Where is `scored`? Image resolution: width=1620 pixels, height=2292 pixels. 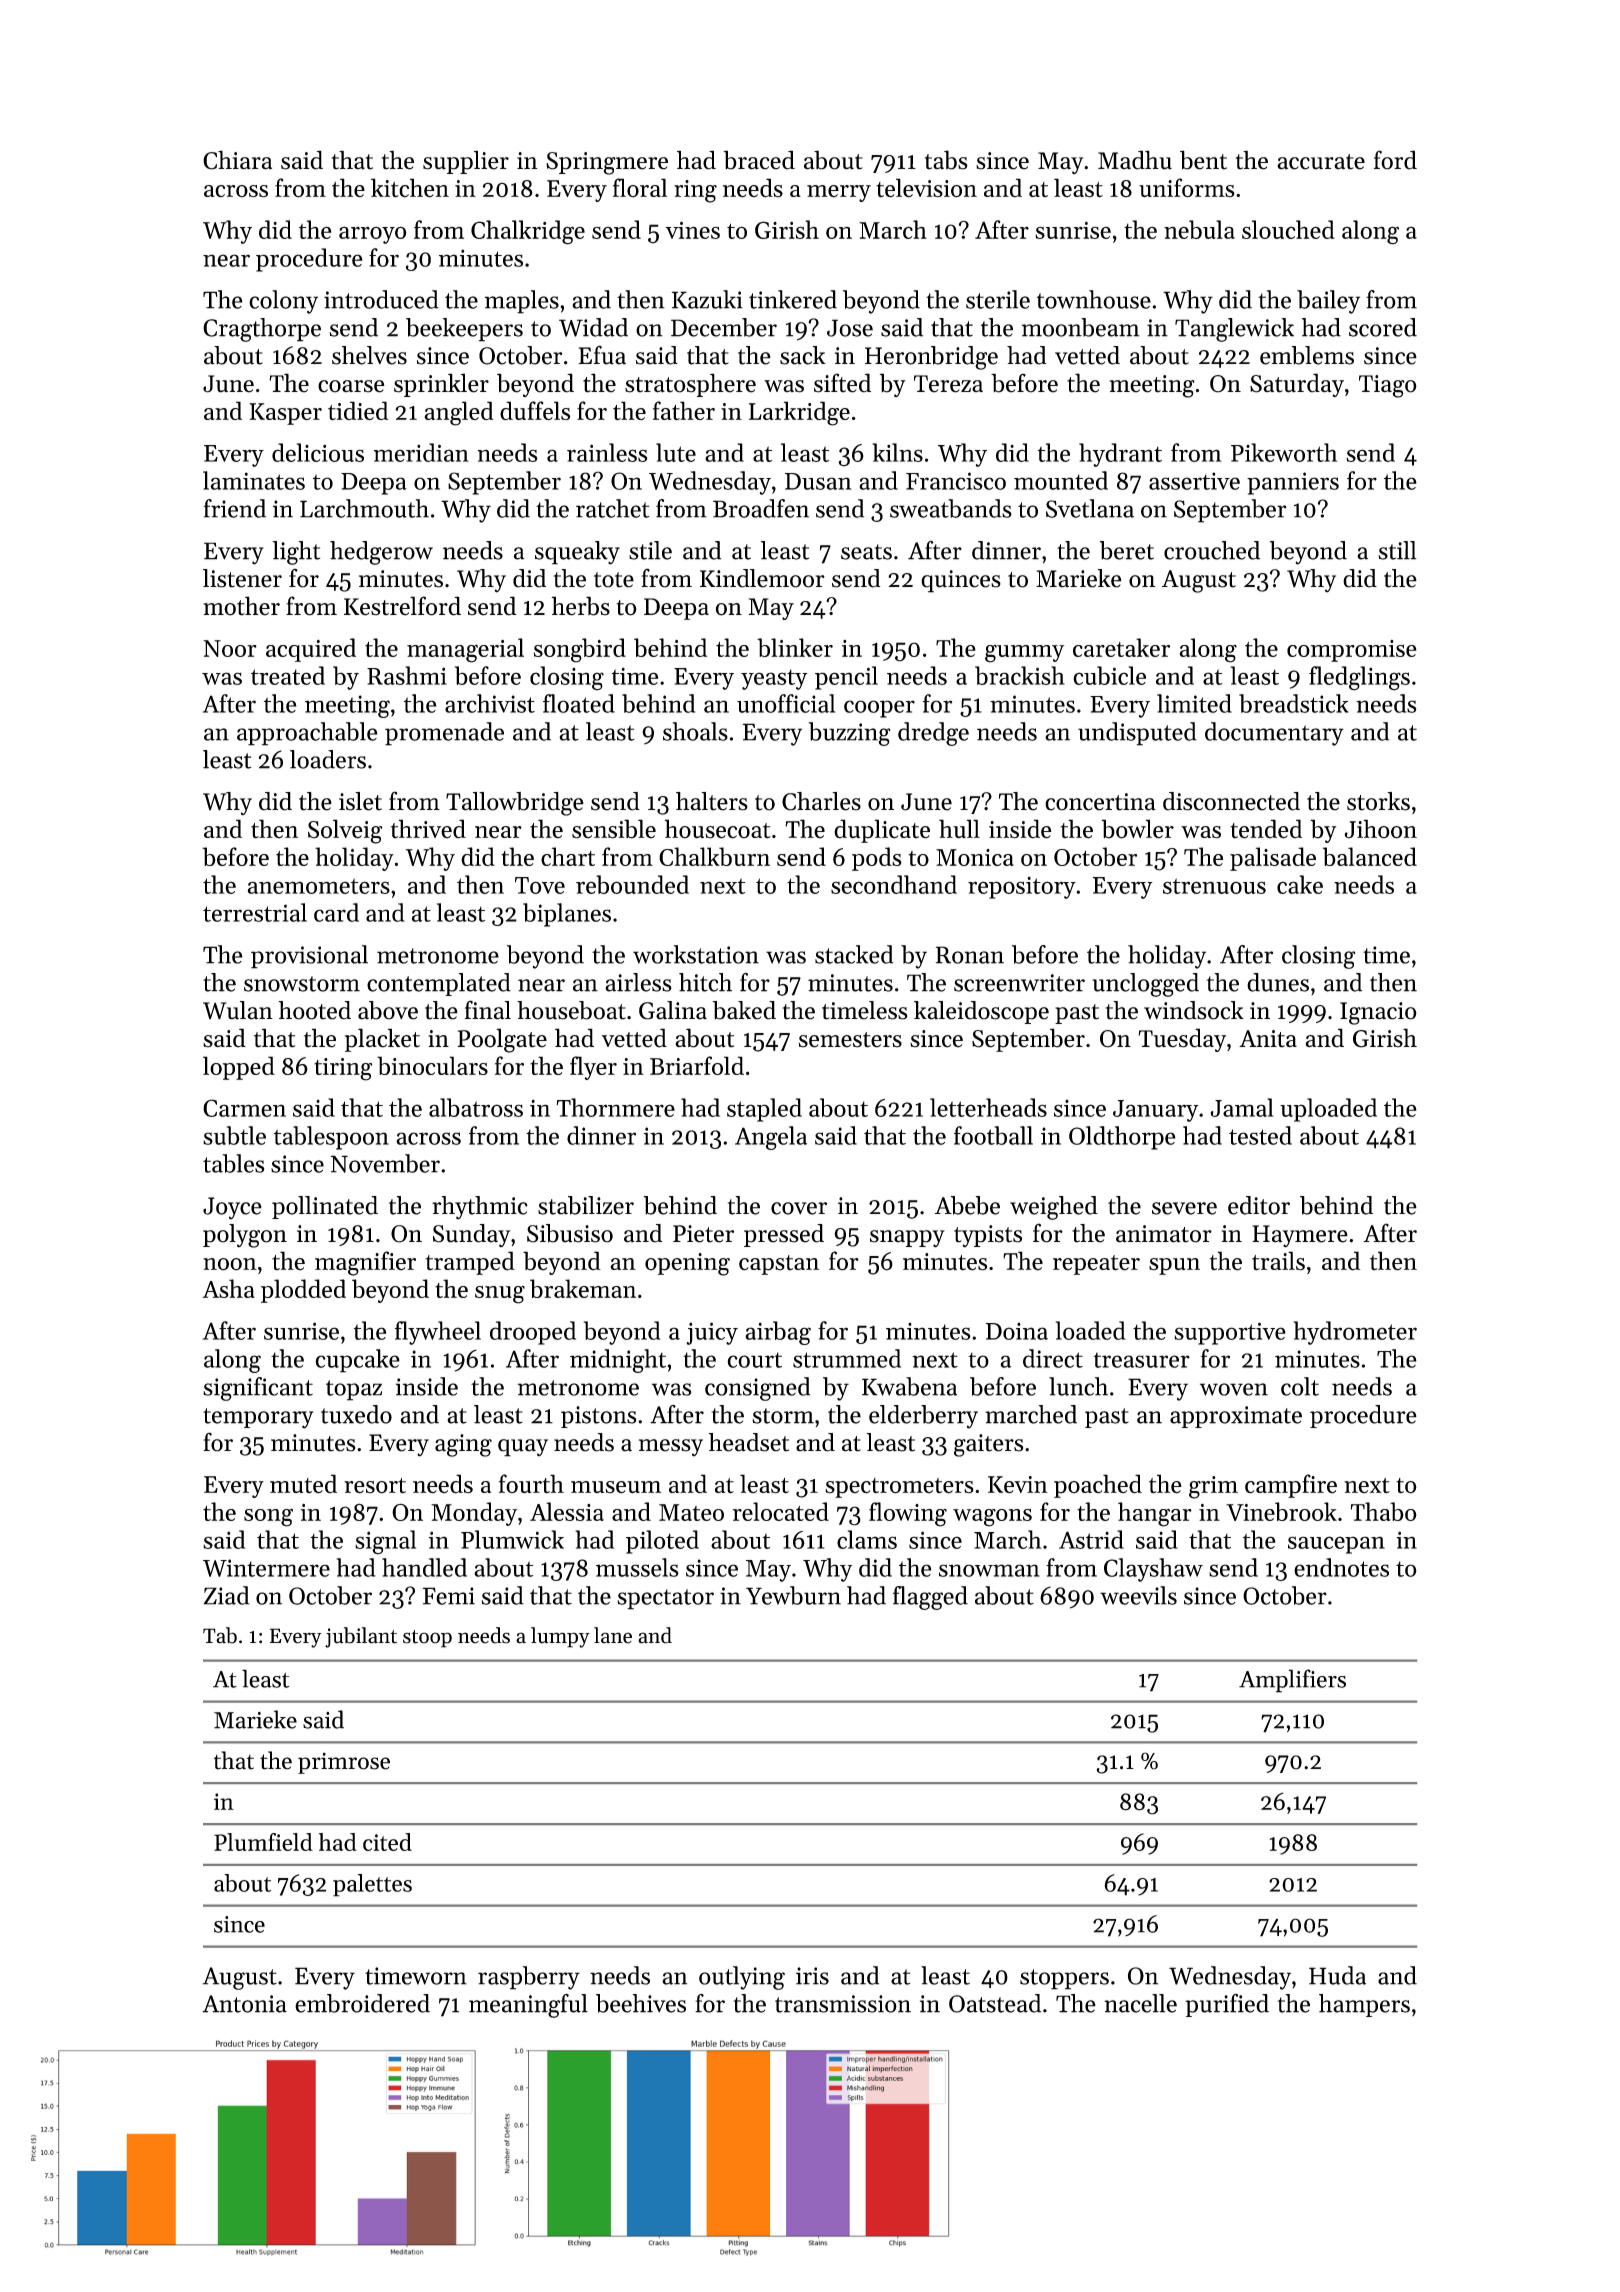
scored is located at coordinates (1383, 327).
